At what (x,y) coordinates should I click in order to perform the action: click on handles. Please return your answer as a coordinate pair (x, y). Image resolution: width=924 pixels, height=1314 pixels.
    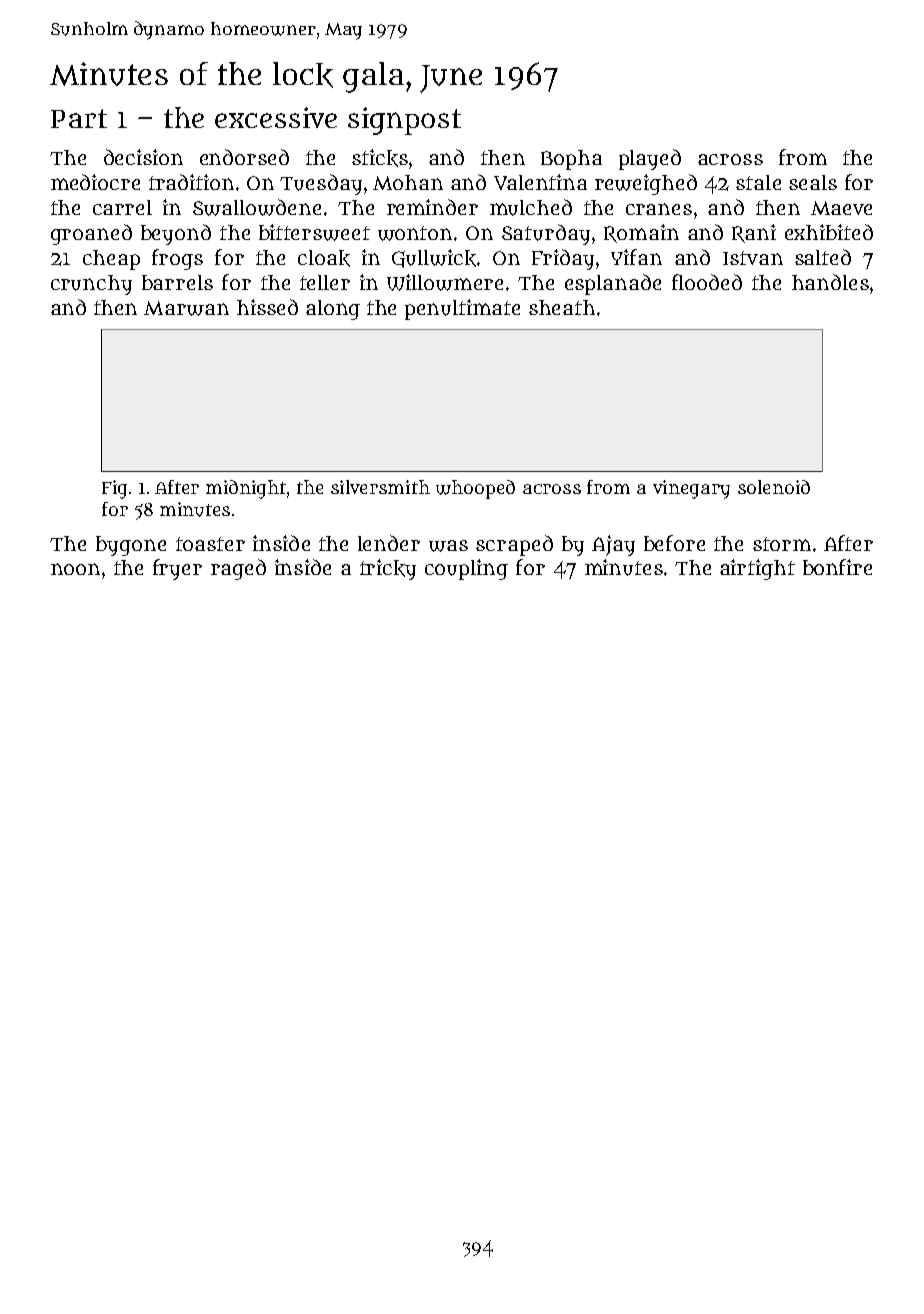
    Looking at the image, I should click on (830, 282).
